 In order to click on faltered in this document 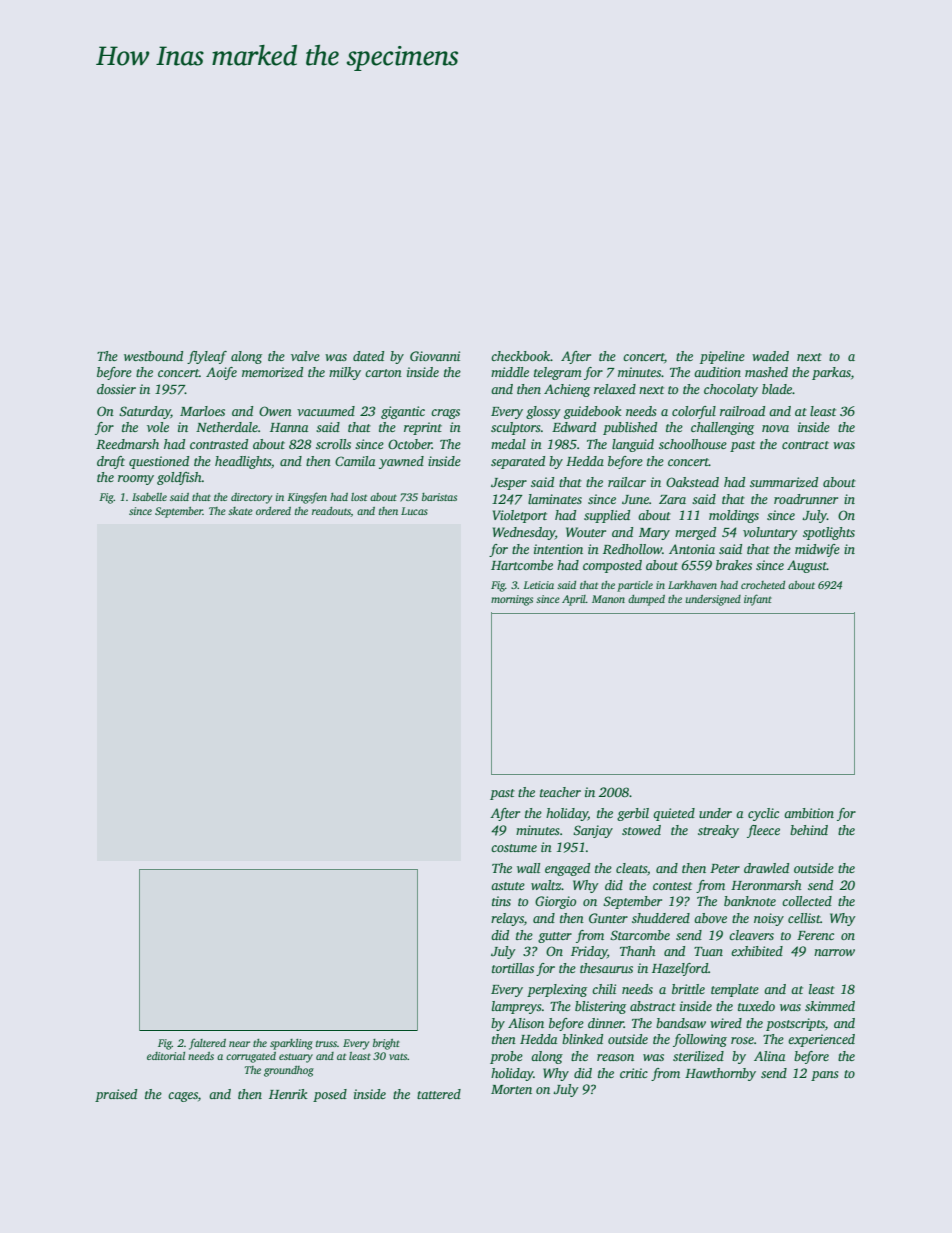, I will do `click(207, 1044)`.
